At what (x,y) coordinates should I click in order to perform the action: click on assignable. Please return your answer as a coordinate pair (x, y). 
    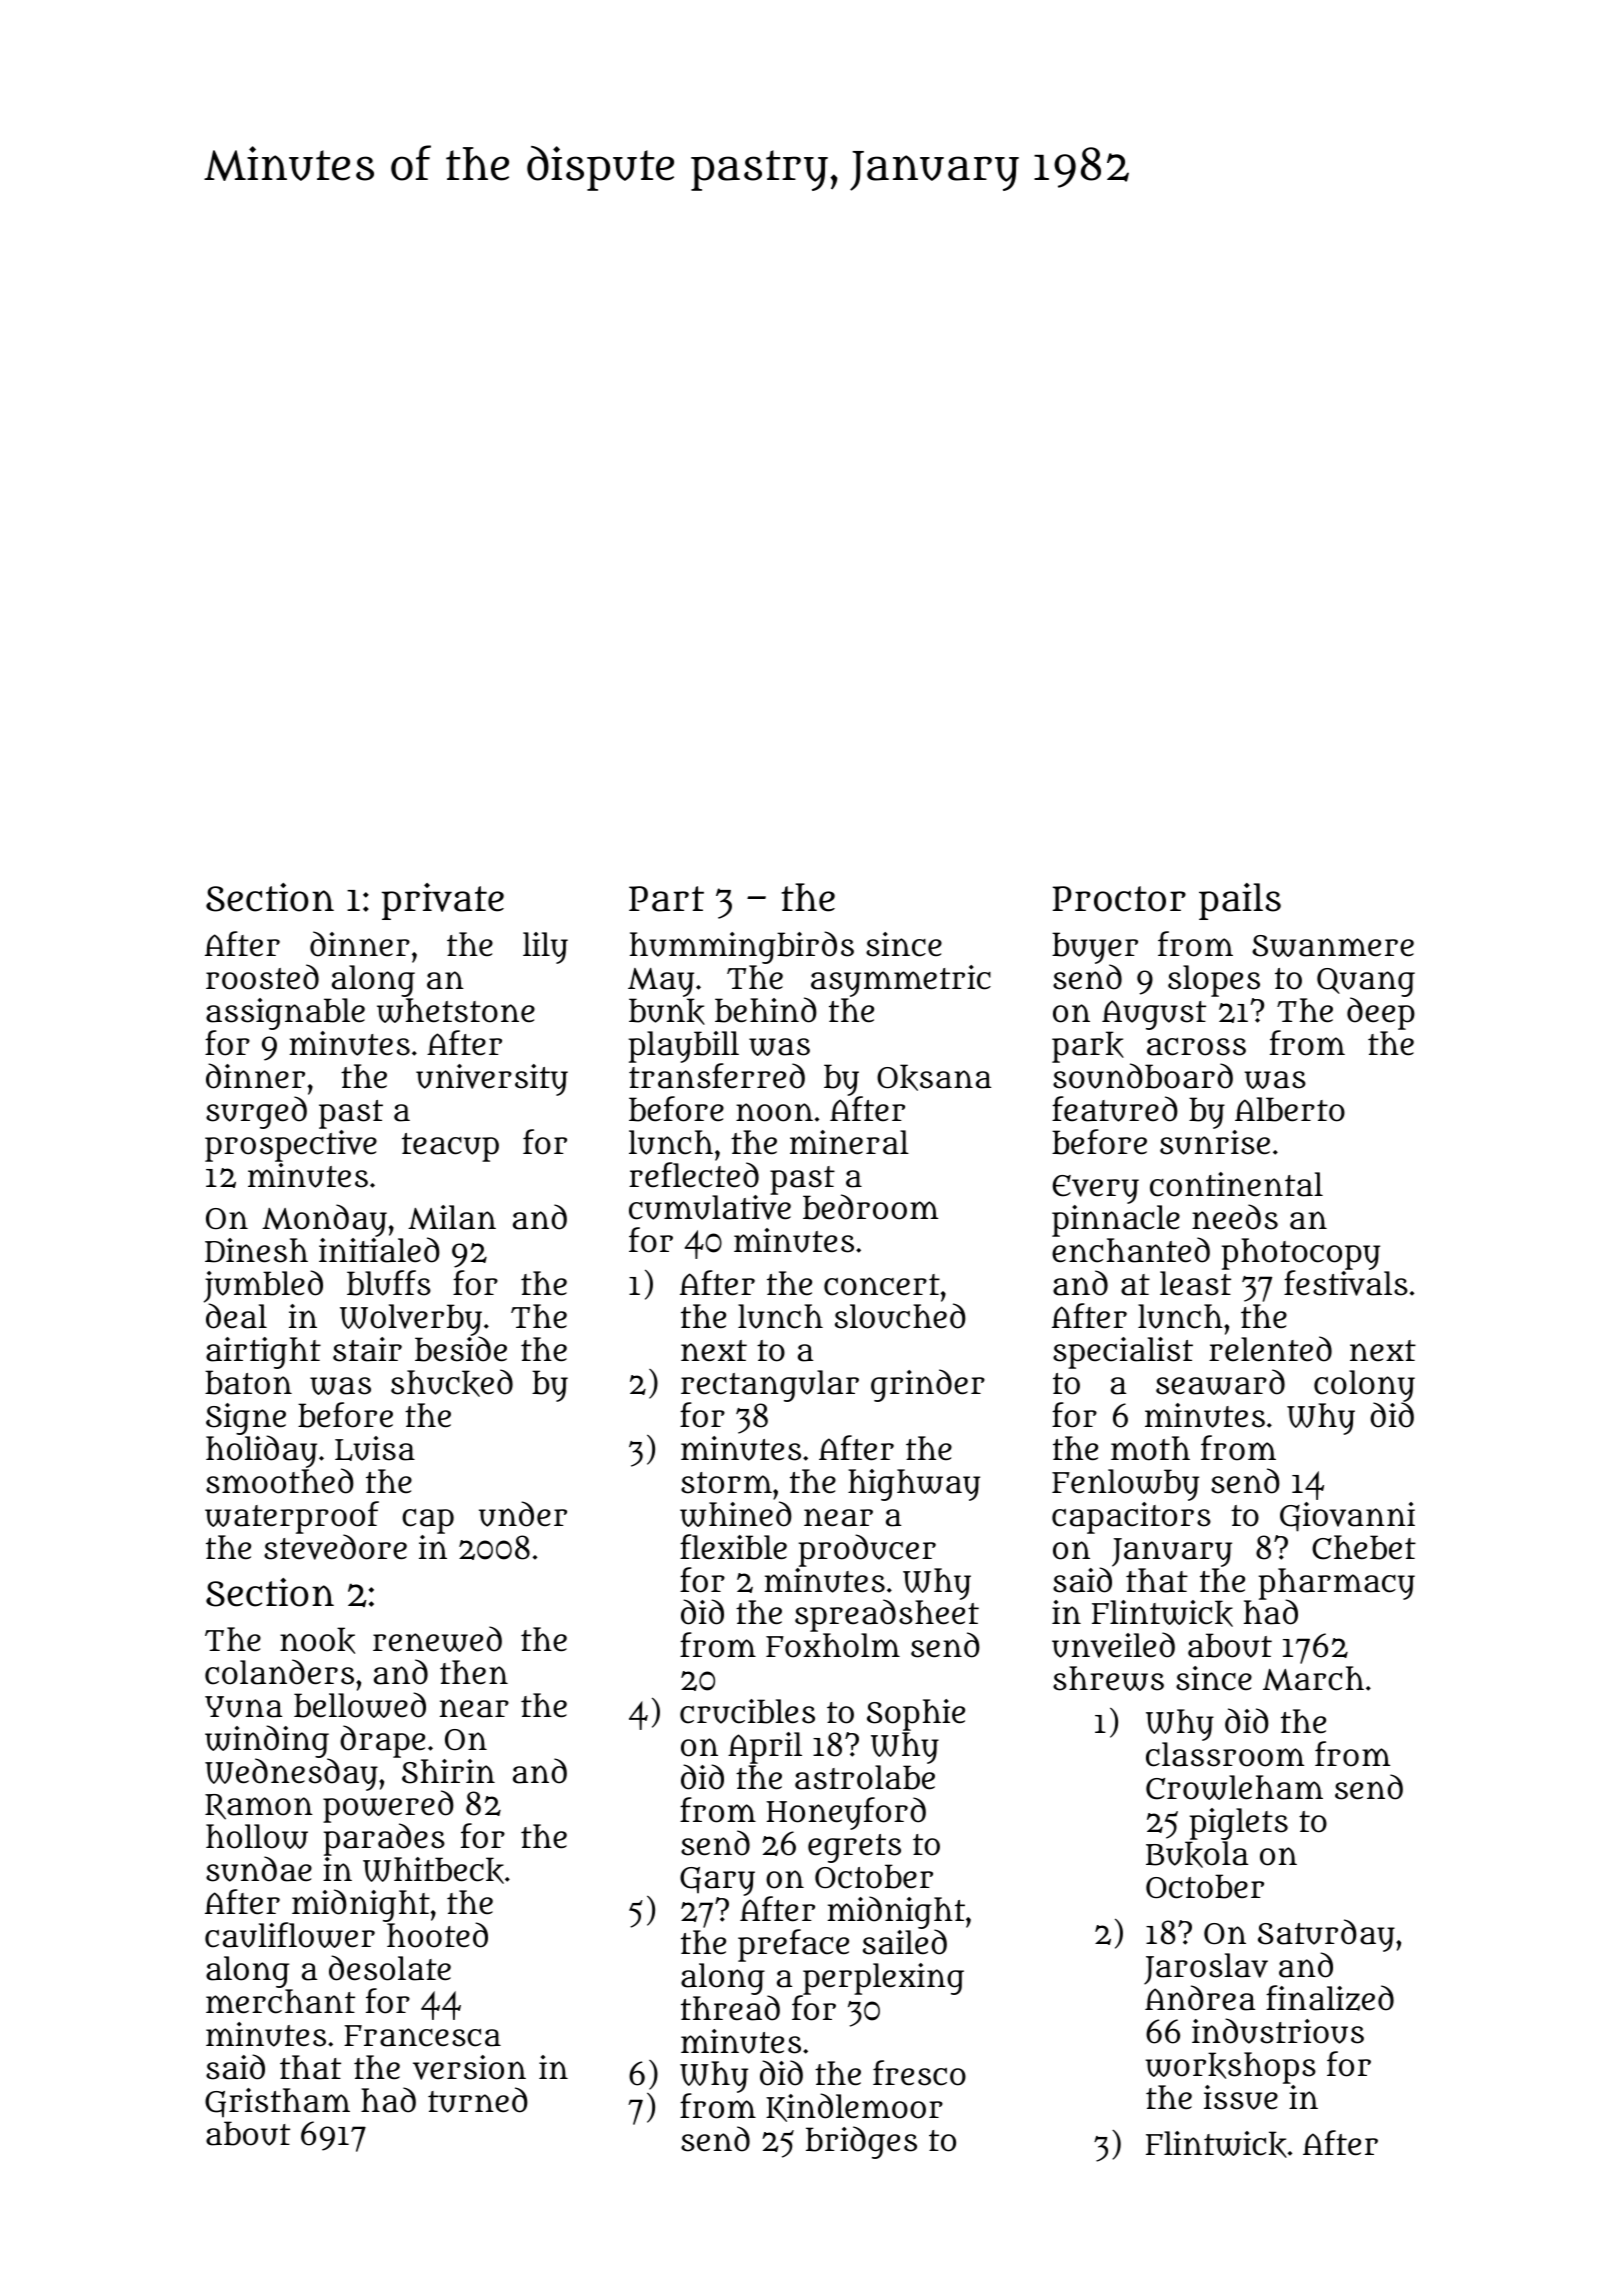
    Looking at the image, I should click on (285, 1014).
